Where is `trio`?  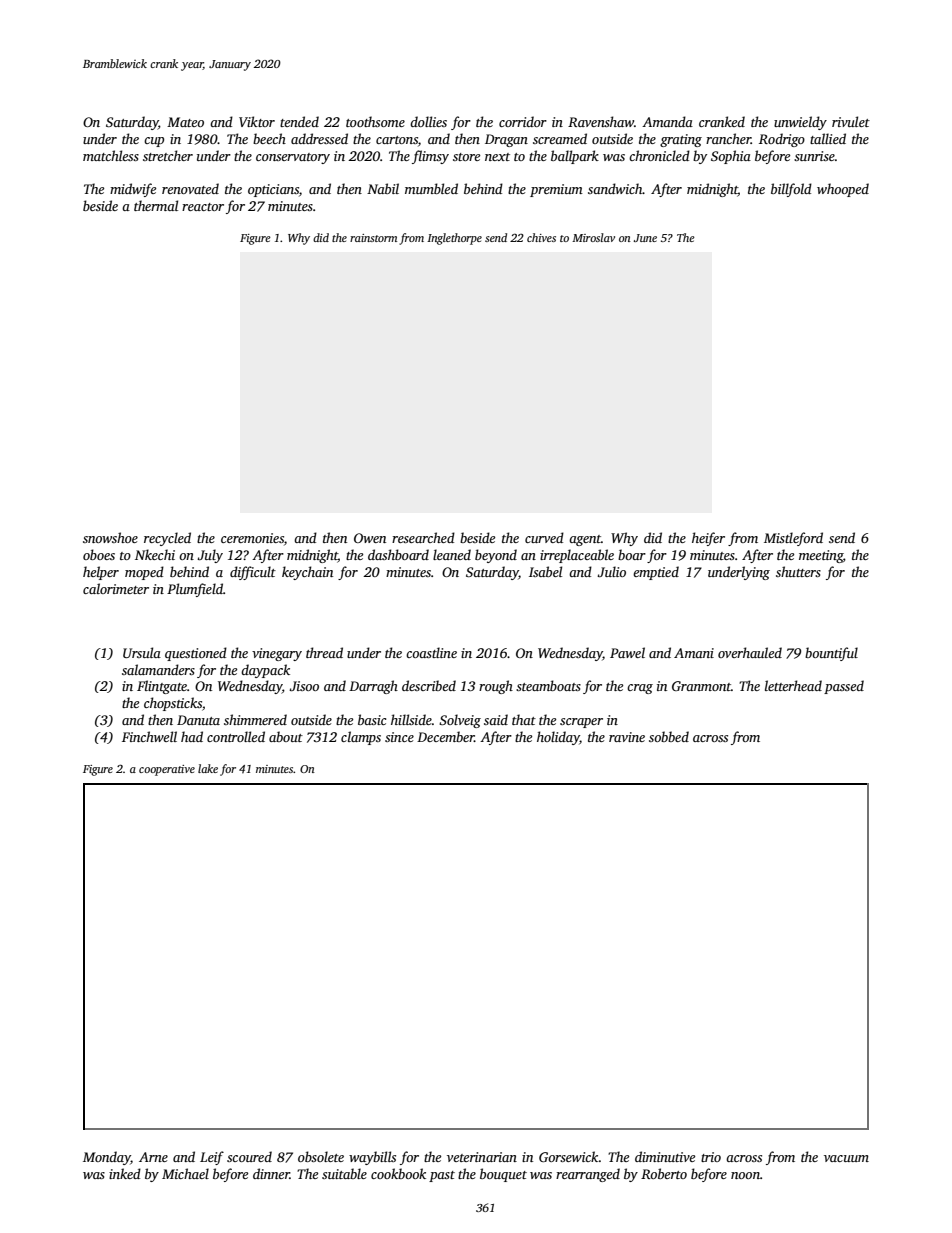 trio is located at coordinates (711, 1157).
